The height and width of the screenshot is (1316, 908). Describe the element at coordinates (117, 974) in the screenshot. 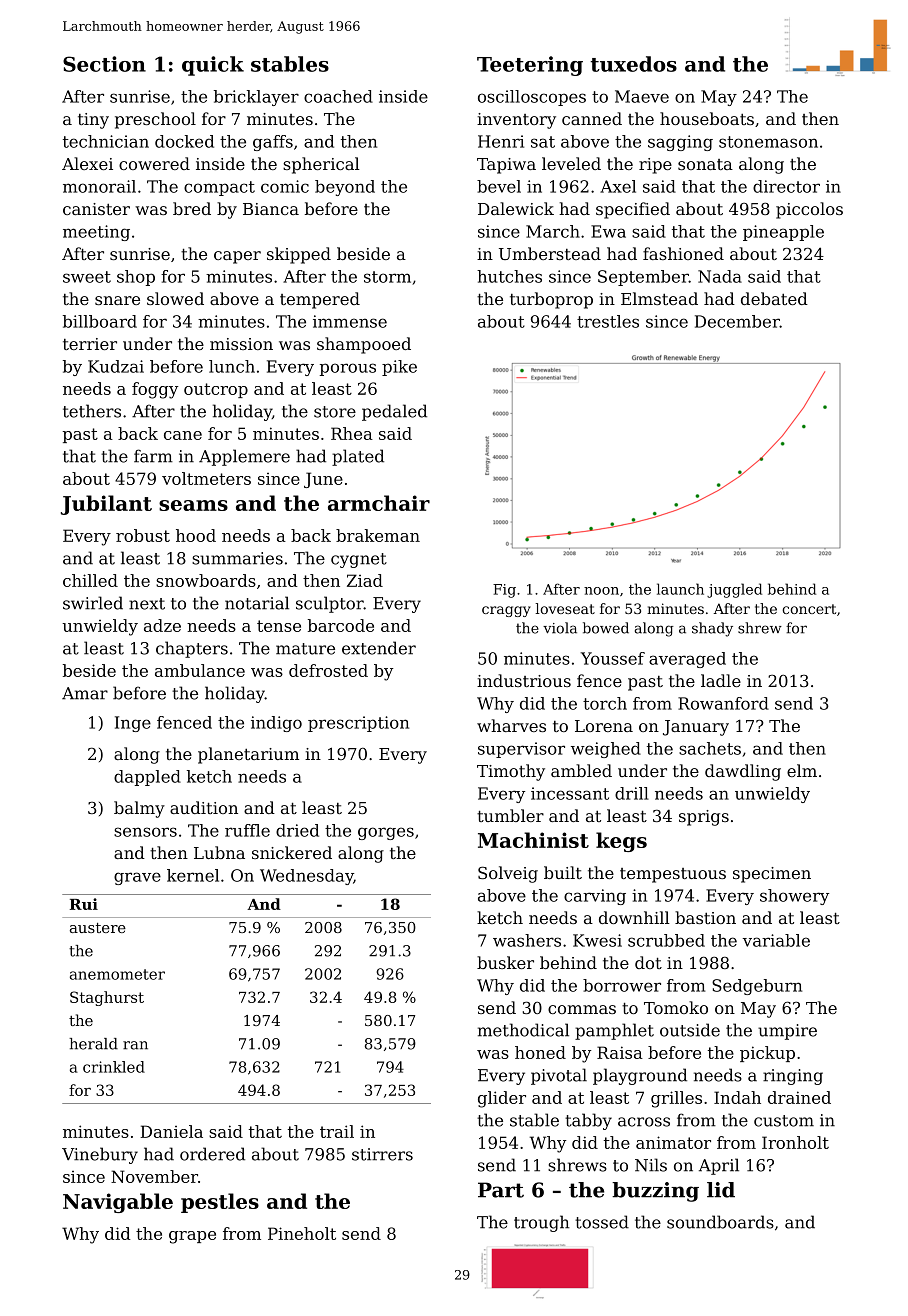

I see `anemometer` at that location.
